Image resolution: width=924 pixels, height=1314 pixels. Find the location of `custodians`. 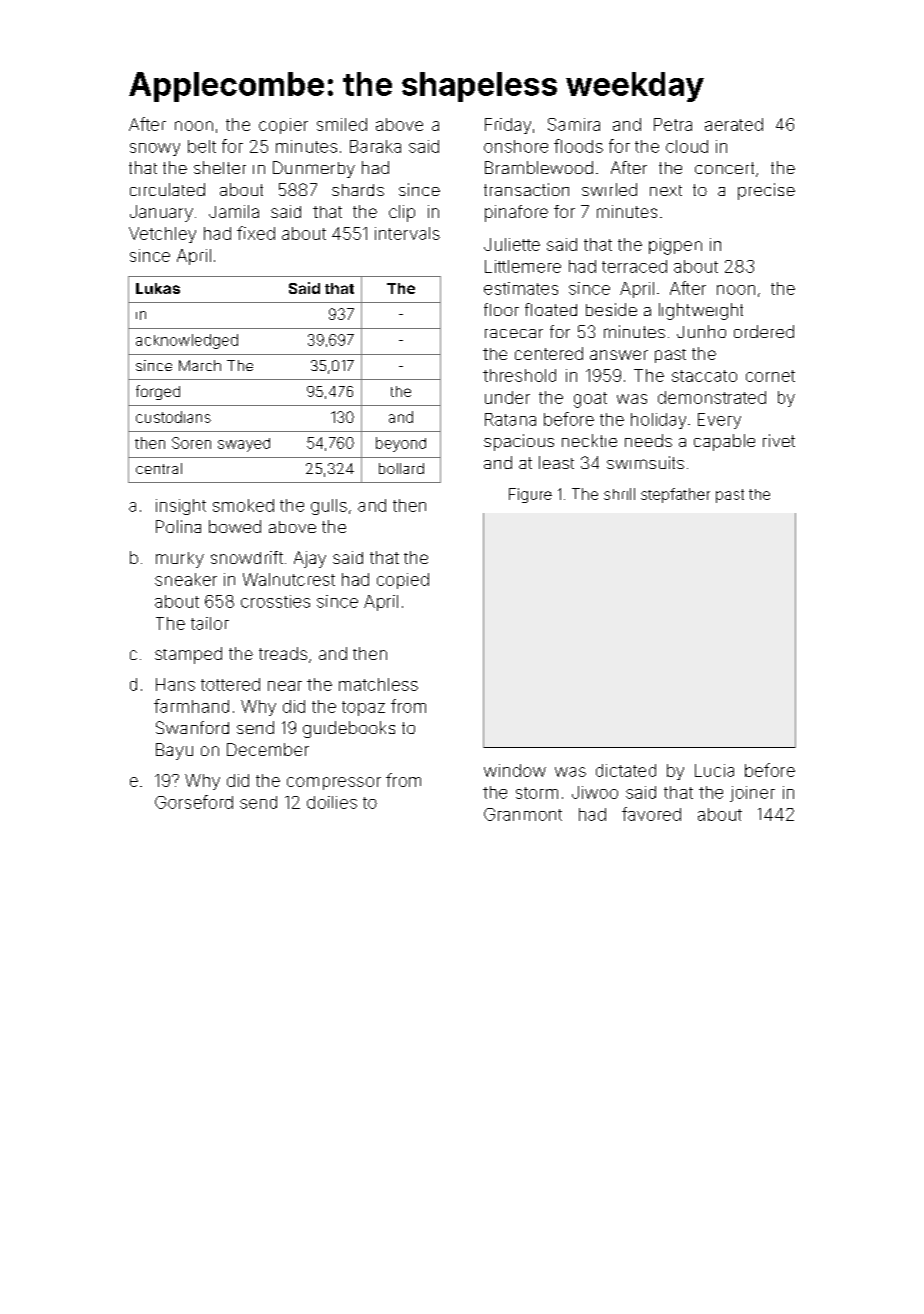

custodians is located at coordinates (173, 417).
